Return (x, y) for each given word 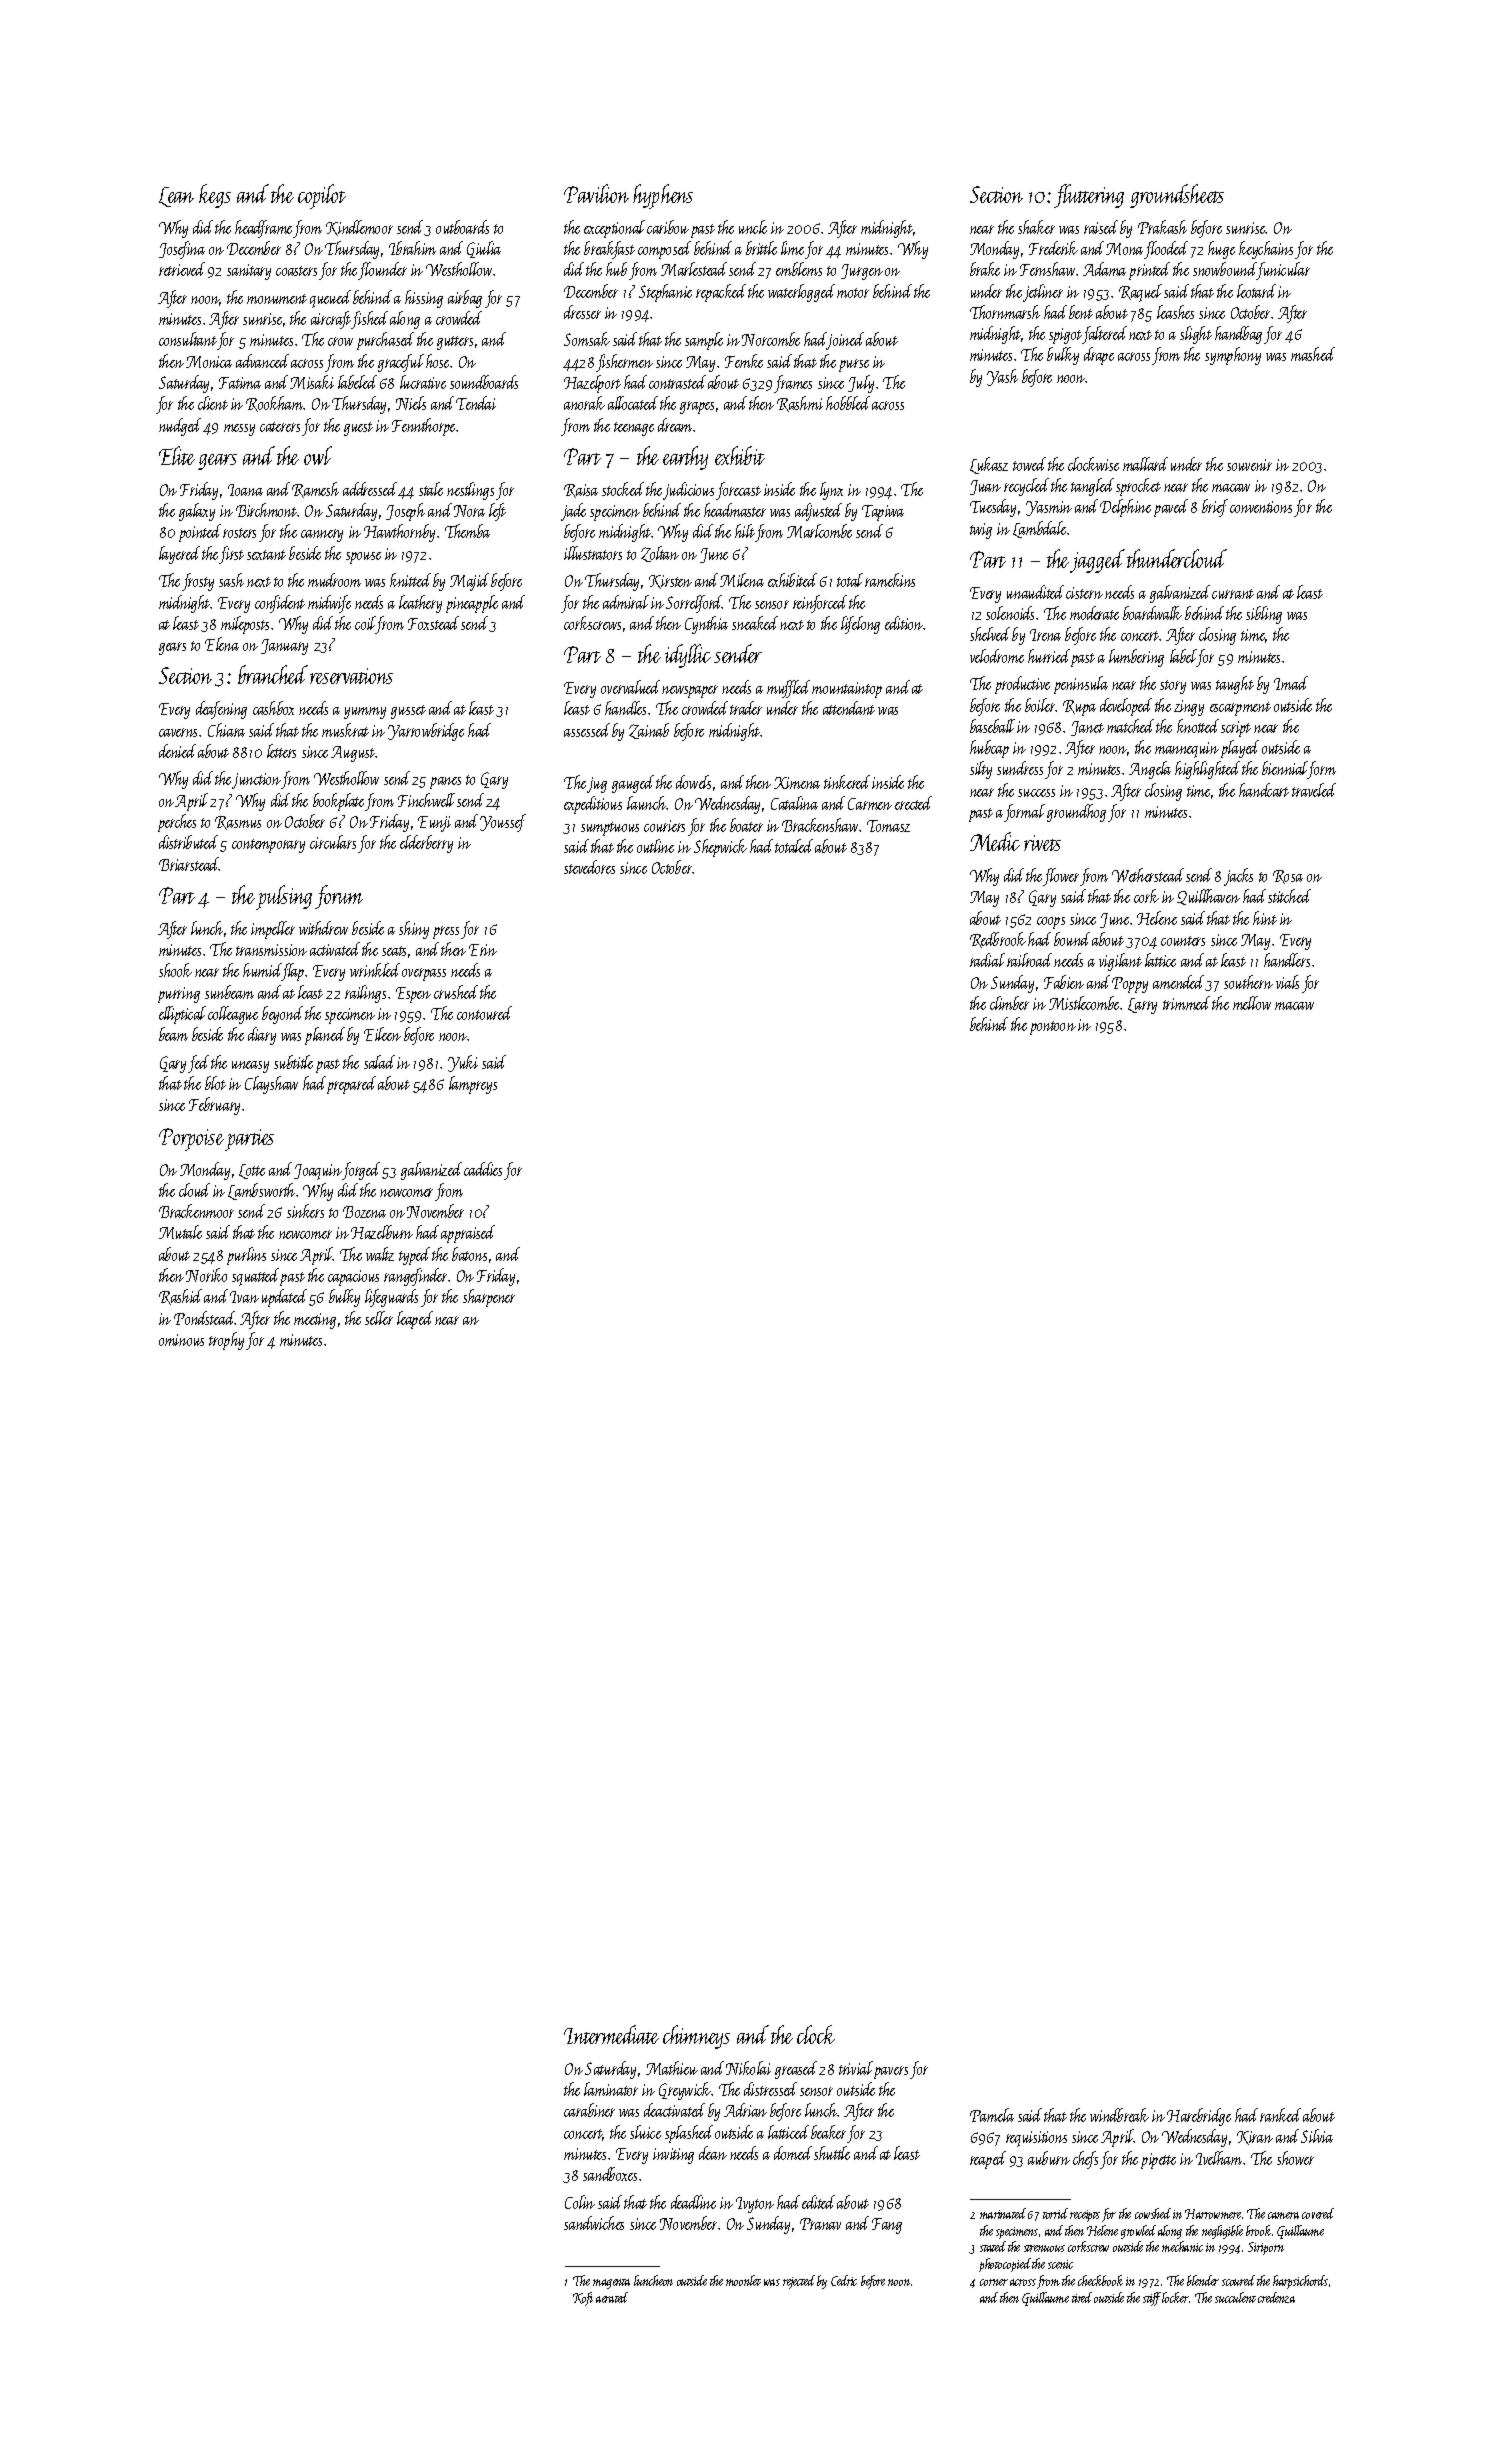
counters (1183, 941)
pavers (891, 2072)
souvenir (1249, 465)
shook (175, 970)
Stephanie (665, 293)
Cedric (844, 2280)
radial (987, 960)
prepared (351, 1085)
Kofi (583, 2299)
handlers (1287, 960)
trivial (856, 2068)
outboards (462, 227)
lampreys (473, 1085)
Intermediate (611, 2034)
